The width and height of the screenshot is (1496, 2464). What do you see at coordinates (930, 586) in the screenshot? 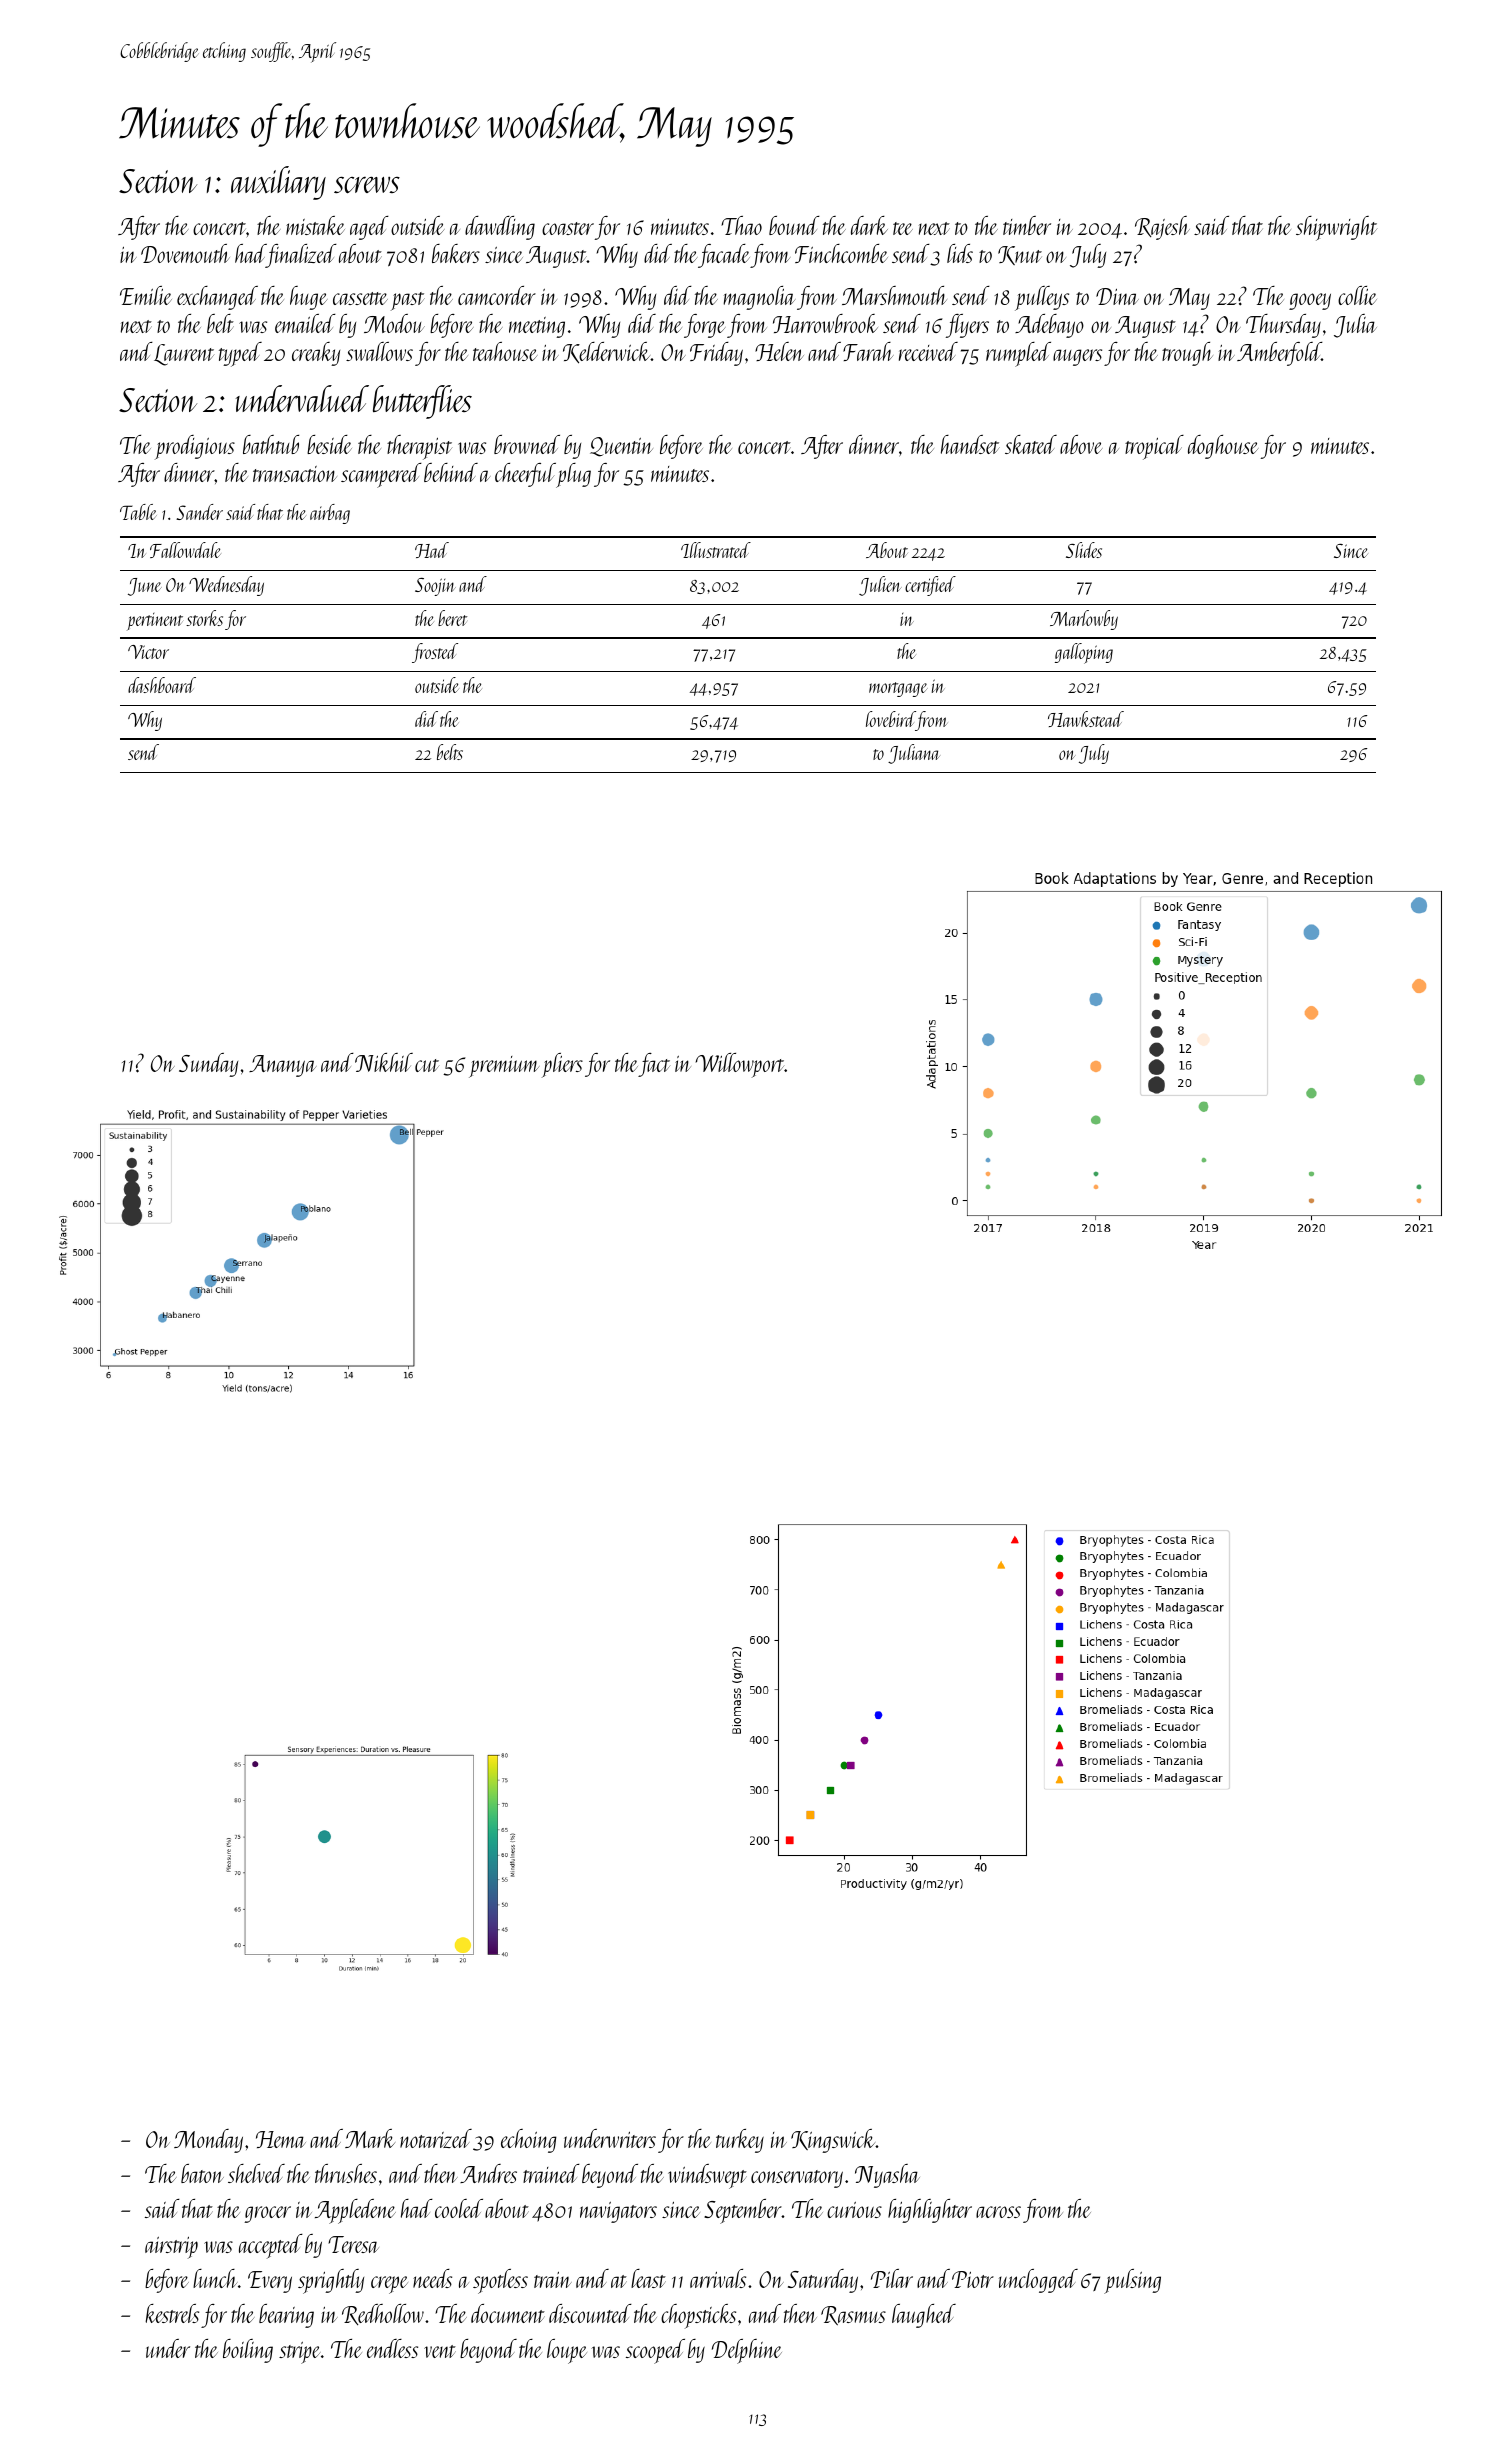
I see `certified` at bounding box center [930, 586].
